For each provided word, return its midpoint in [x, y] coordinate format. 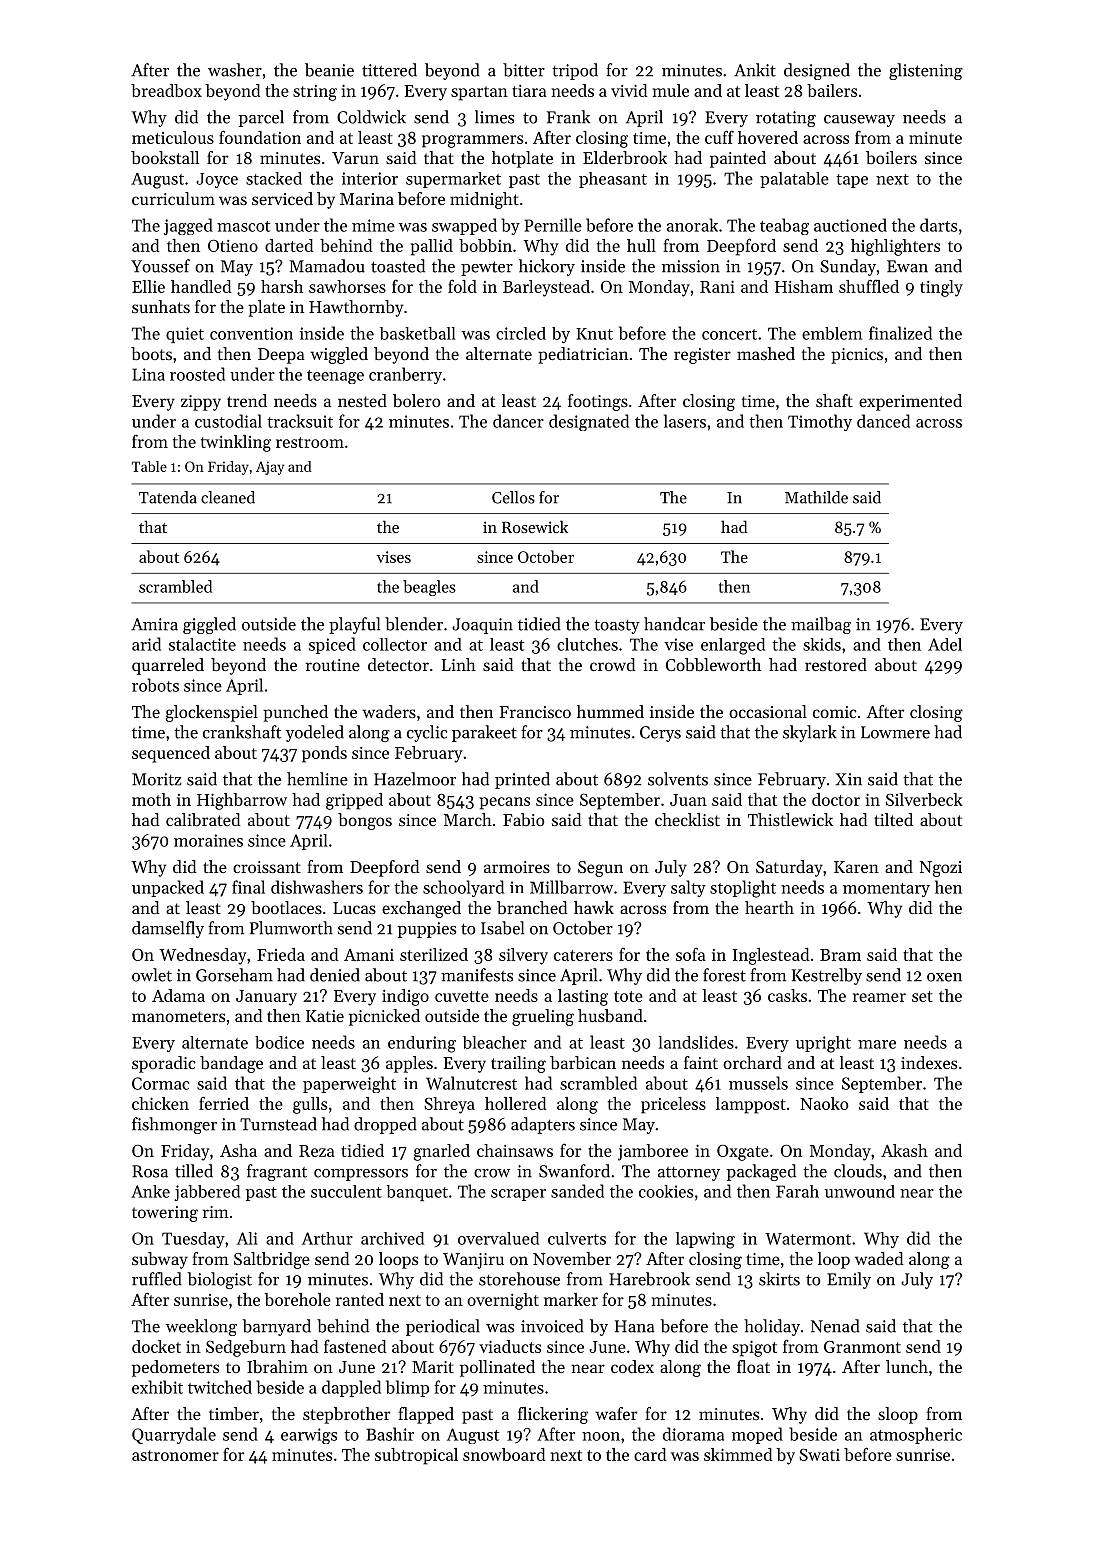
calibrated [203, 819]
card [650, 1454]
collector [395, 644]
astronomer [175, 1455]
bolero [416, 400]
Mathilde [816, 497]
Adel [945, 644]
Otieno [233, 246]
